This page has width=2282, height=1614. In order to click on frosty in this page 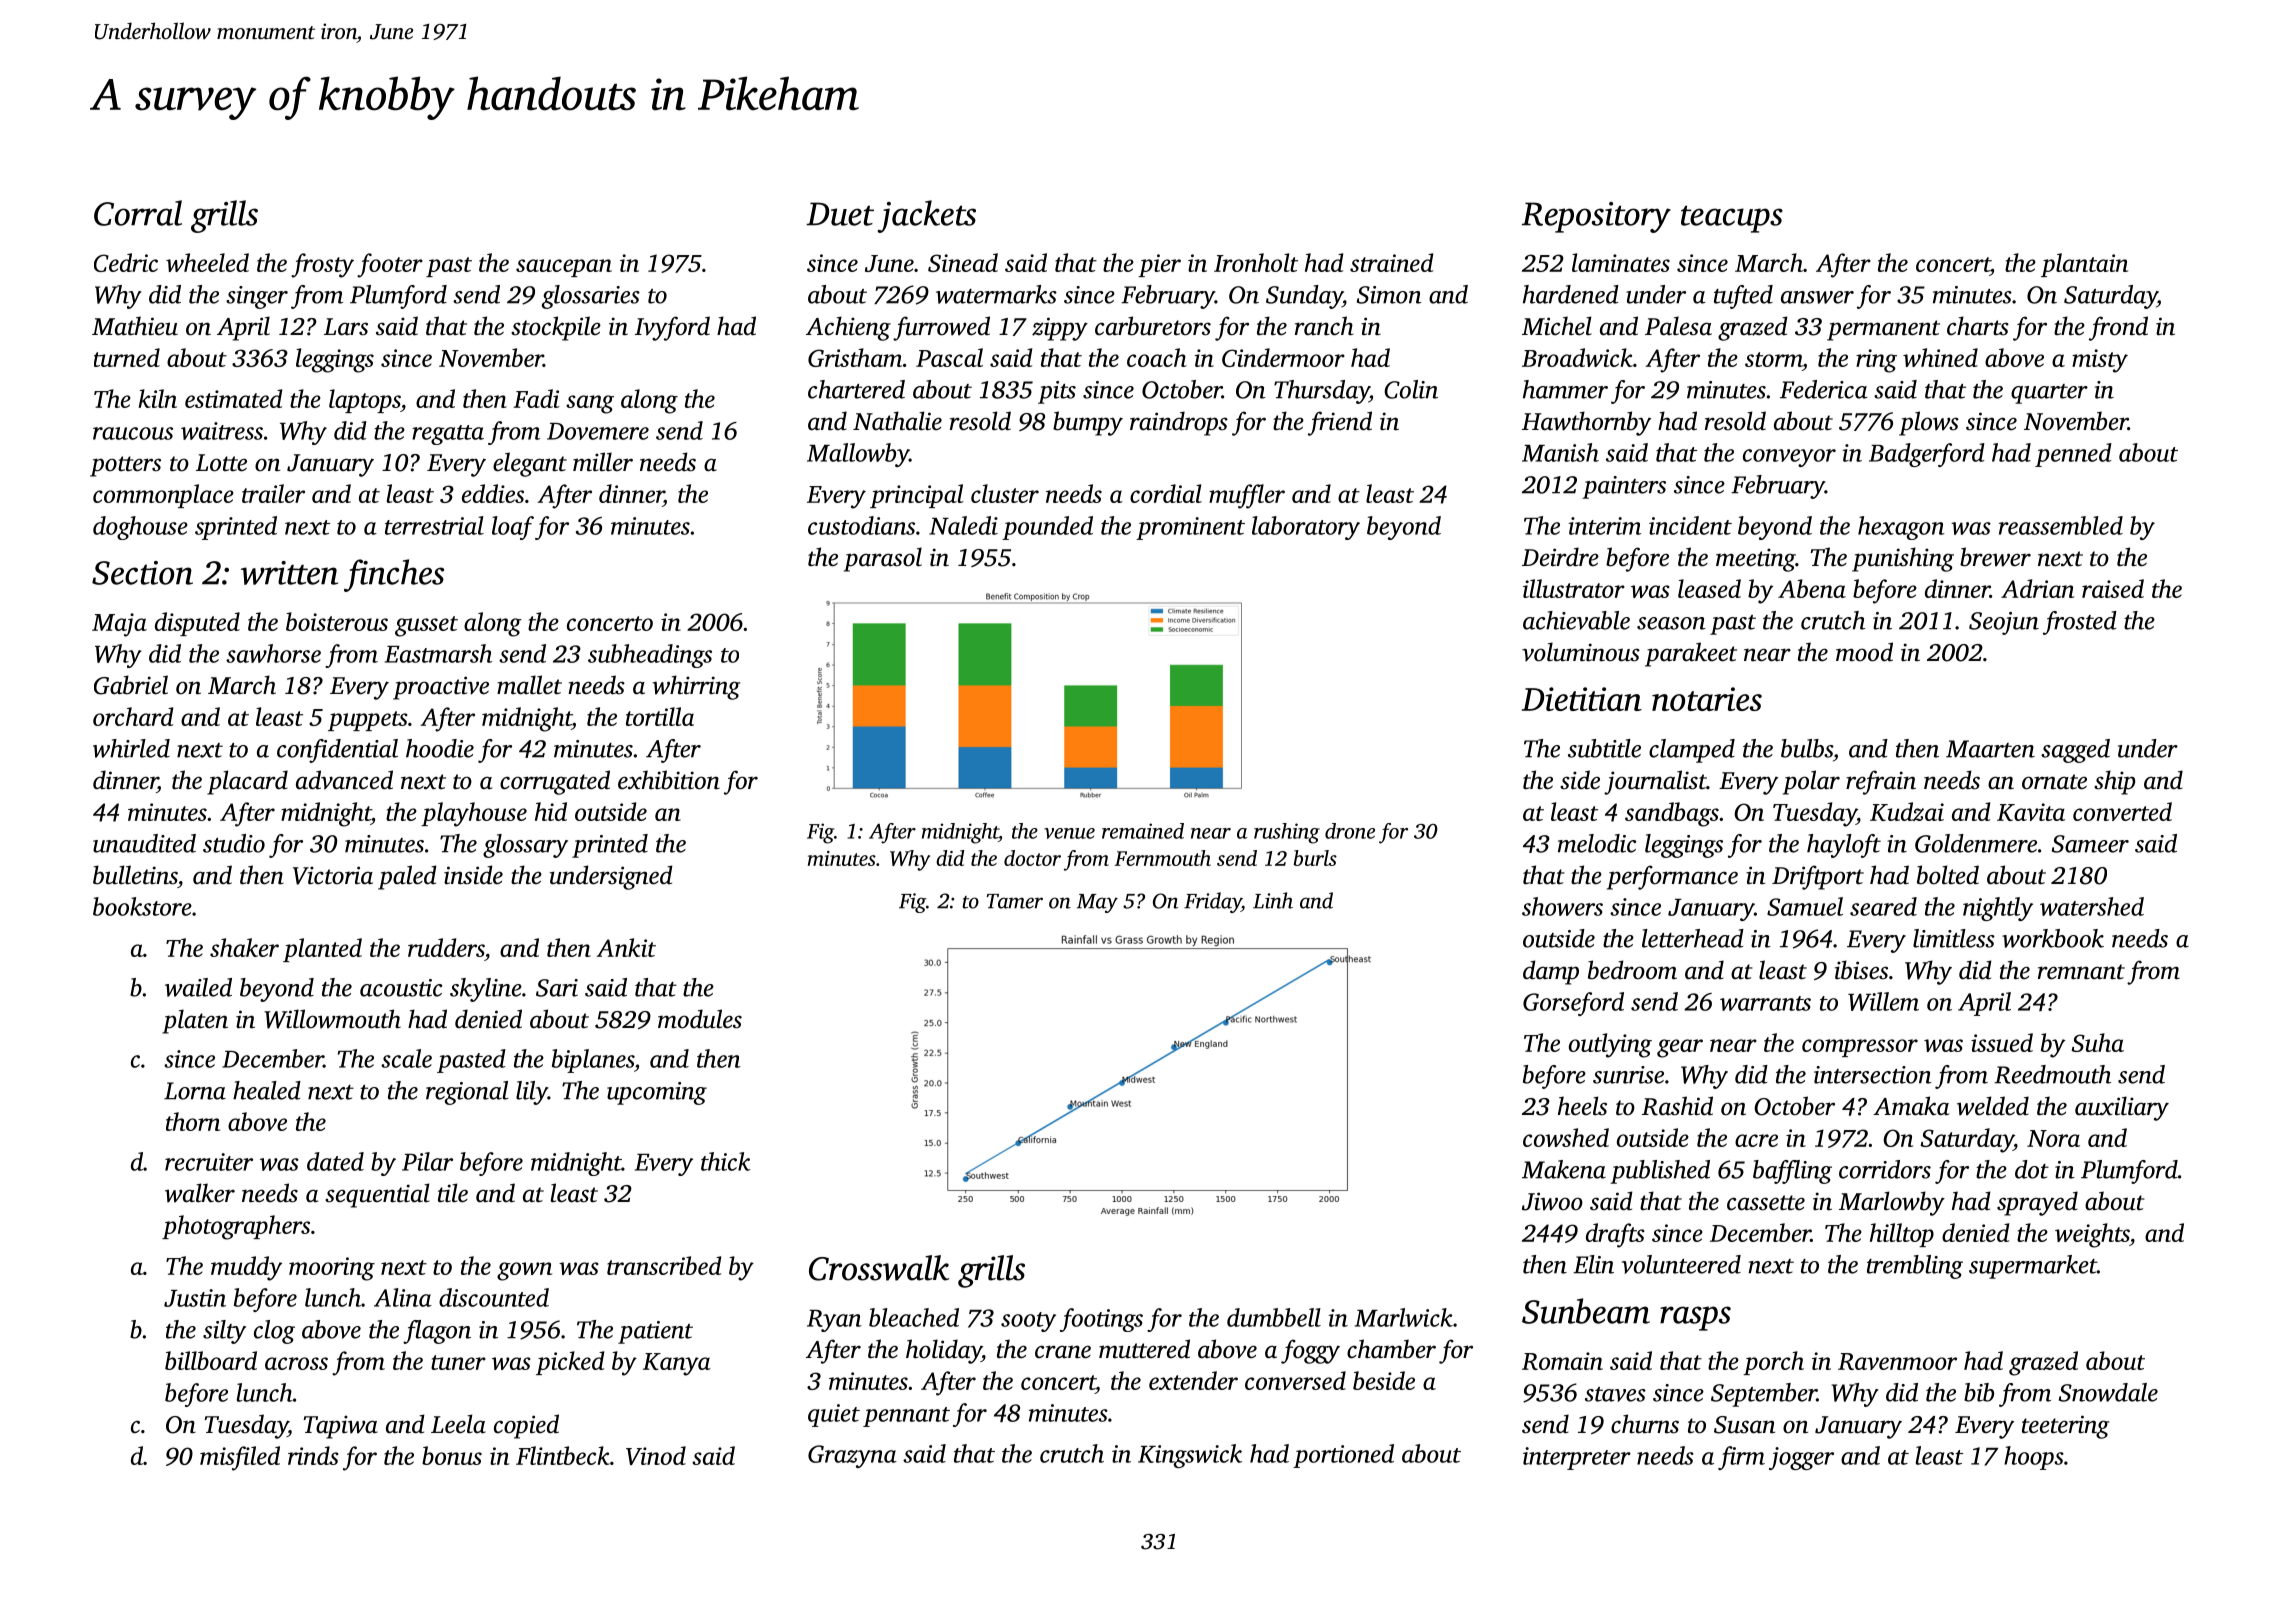, I will do `click(322, 265)`.
